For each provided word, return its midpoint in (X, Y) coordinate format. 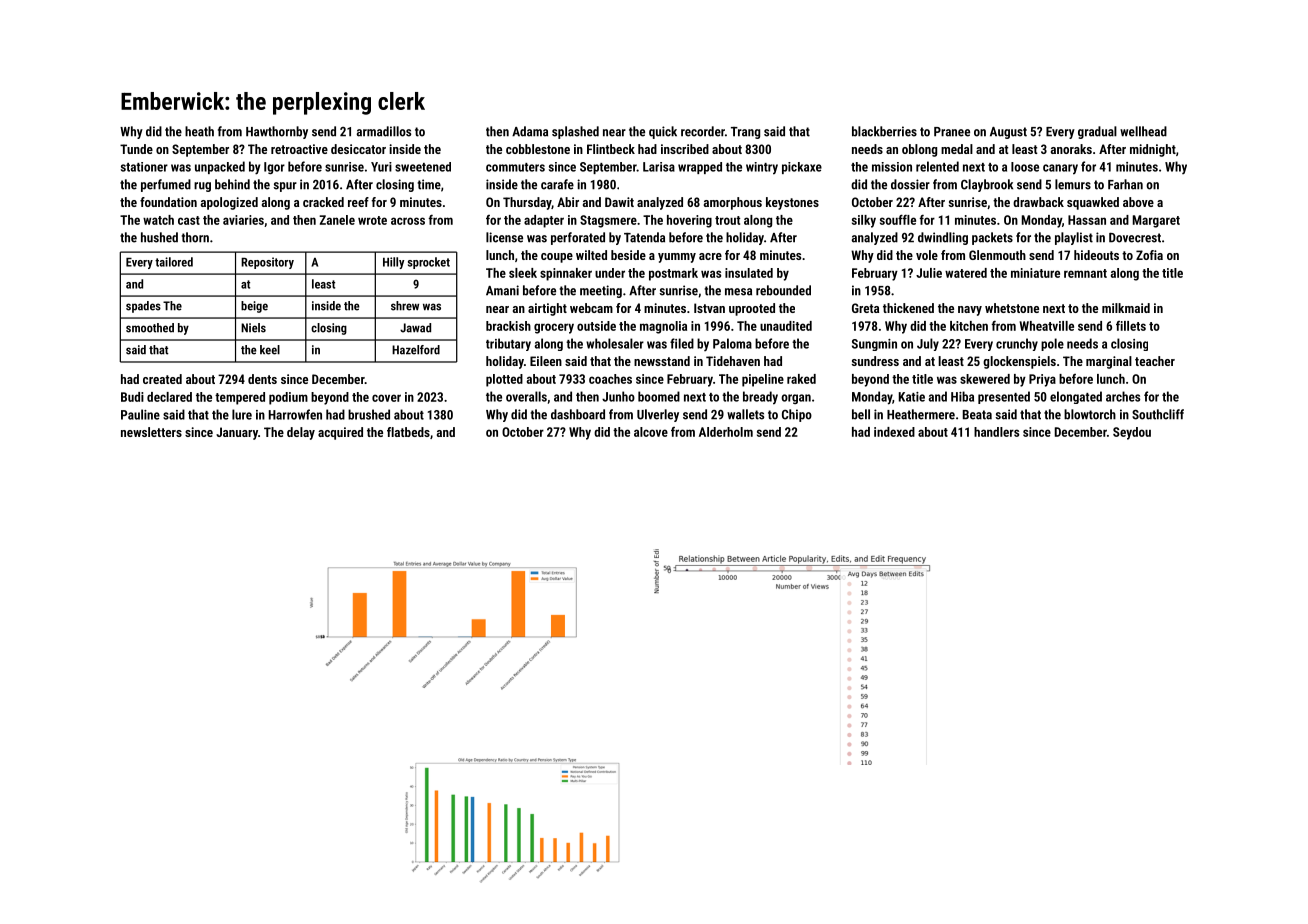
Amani (502, 290)
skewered (985, 379)
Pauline (140, 414)
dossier (910, 184)
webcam (591, 308)
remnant (1085, 273)
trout (727, 220)
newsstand (662, 361)
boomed (659, 396)
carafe (557, 184)
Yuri (381, 167)
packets (992, 238)
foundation (168, 202)
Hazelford (416, 350)
